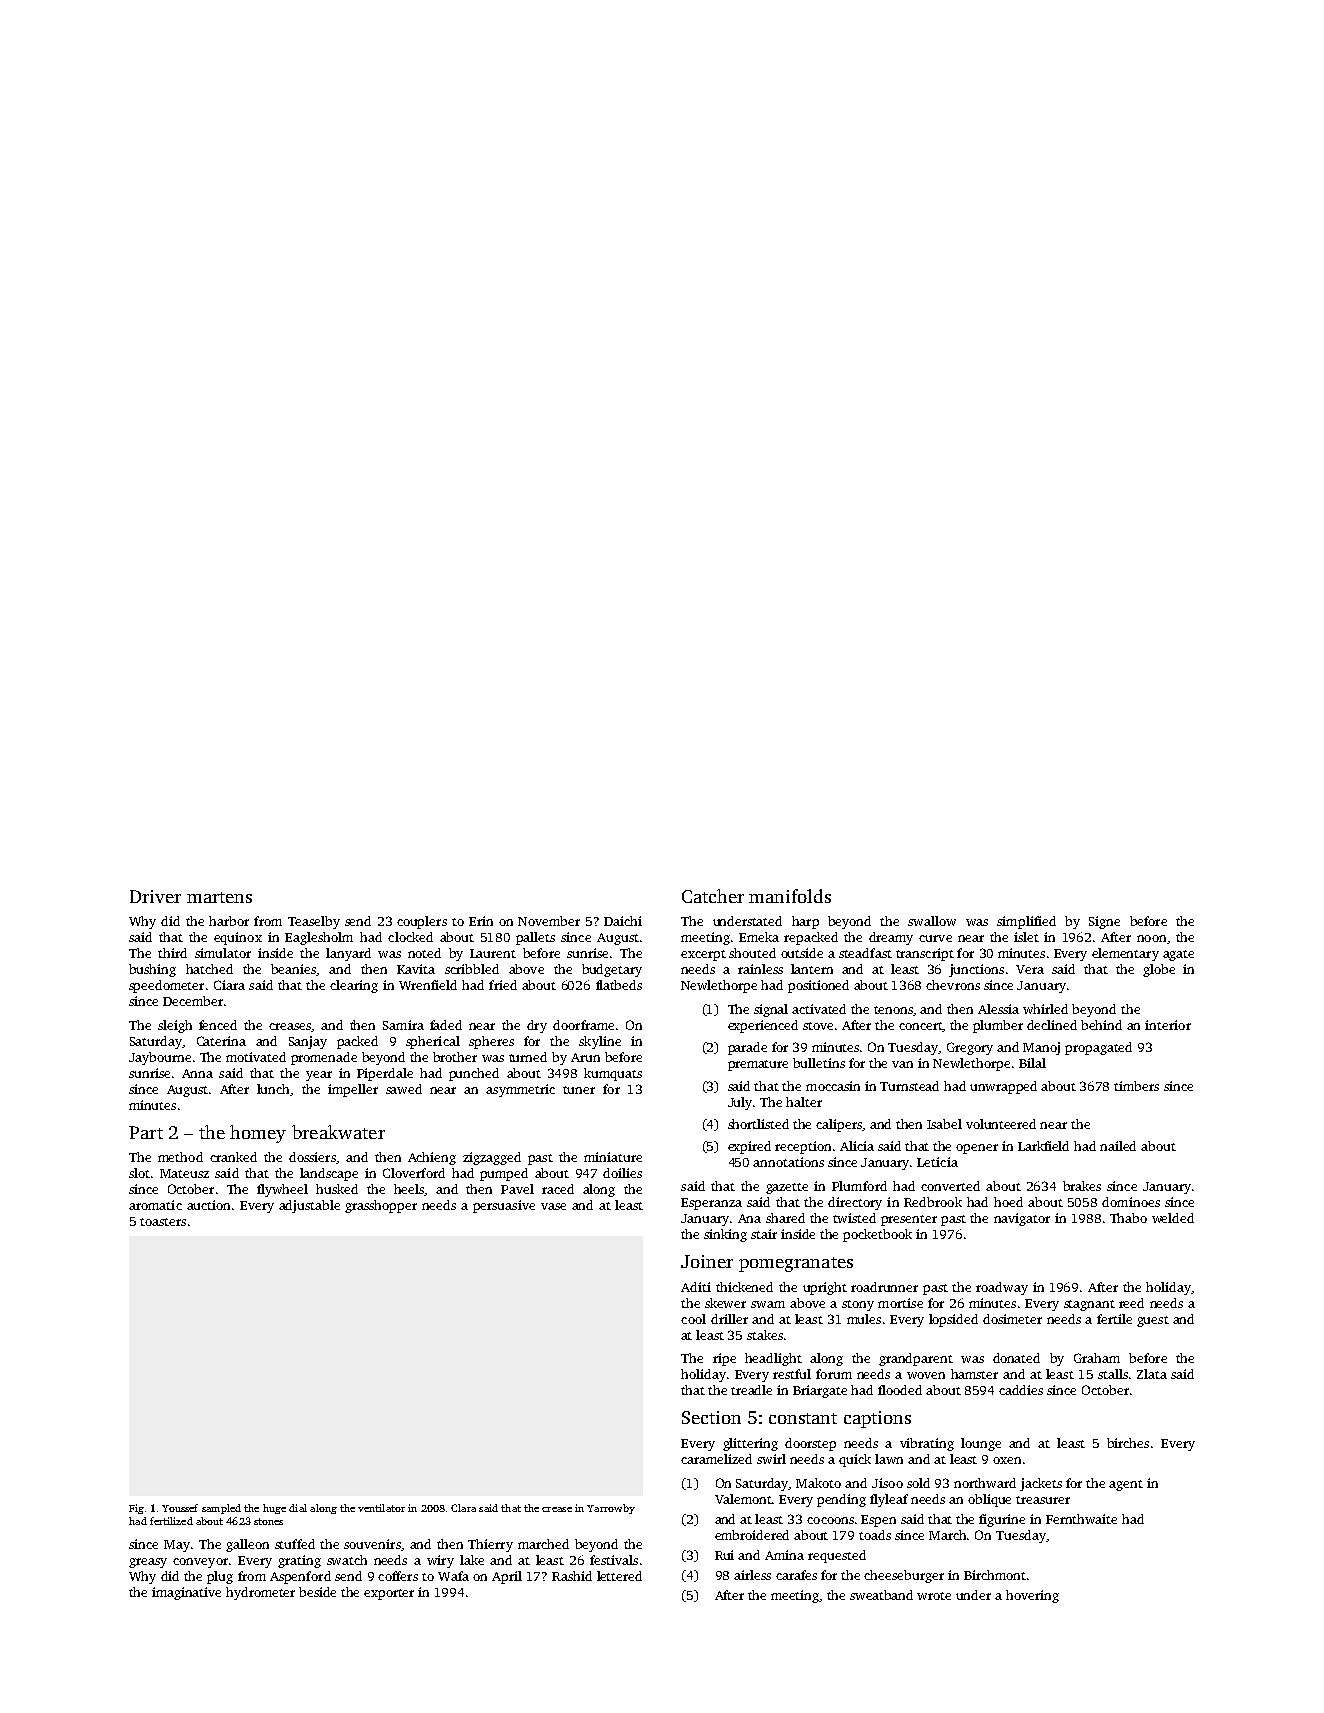 The image size is (1324, 1713). Describe the element at coordinates (208, 1205) in the screenshot. I see `auction` at that location.
